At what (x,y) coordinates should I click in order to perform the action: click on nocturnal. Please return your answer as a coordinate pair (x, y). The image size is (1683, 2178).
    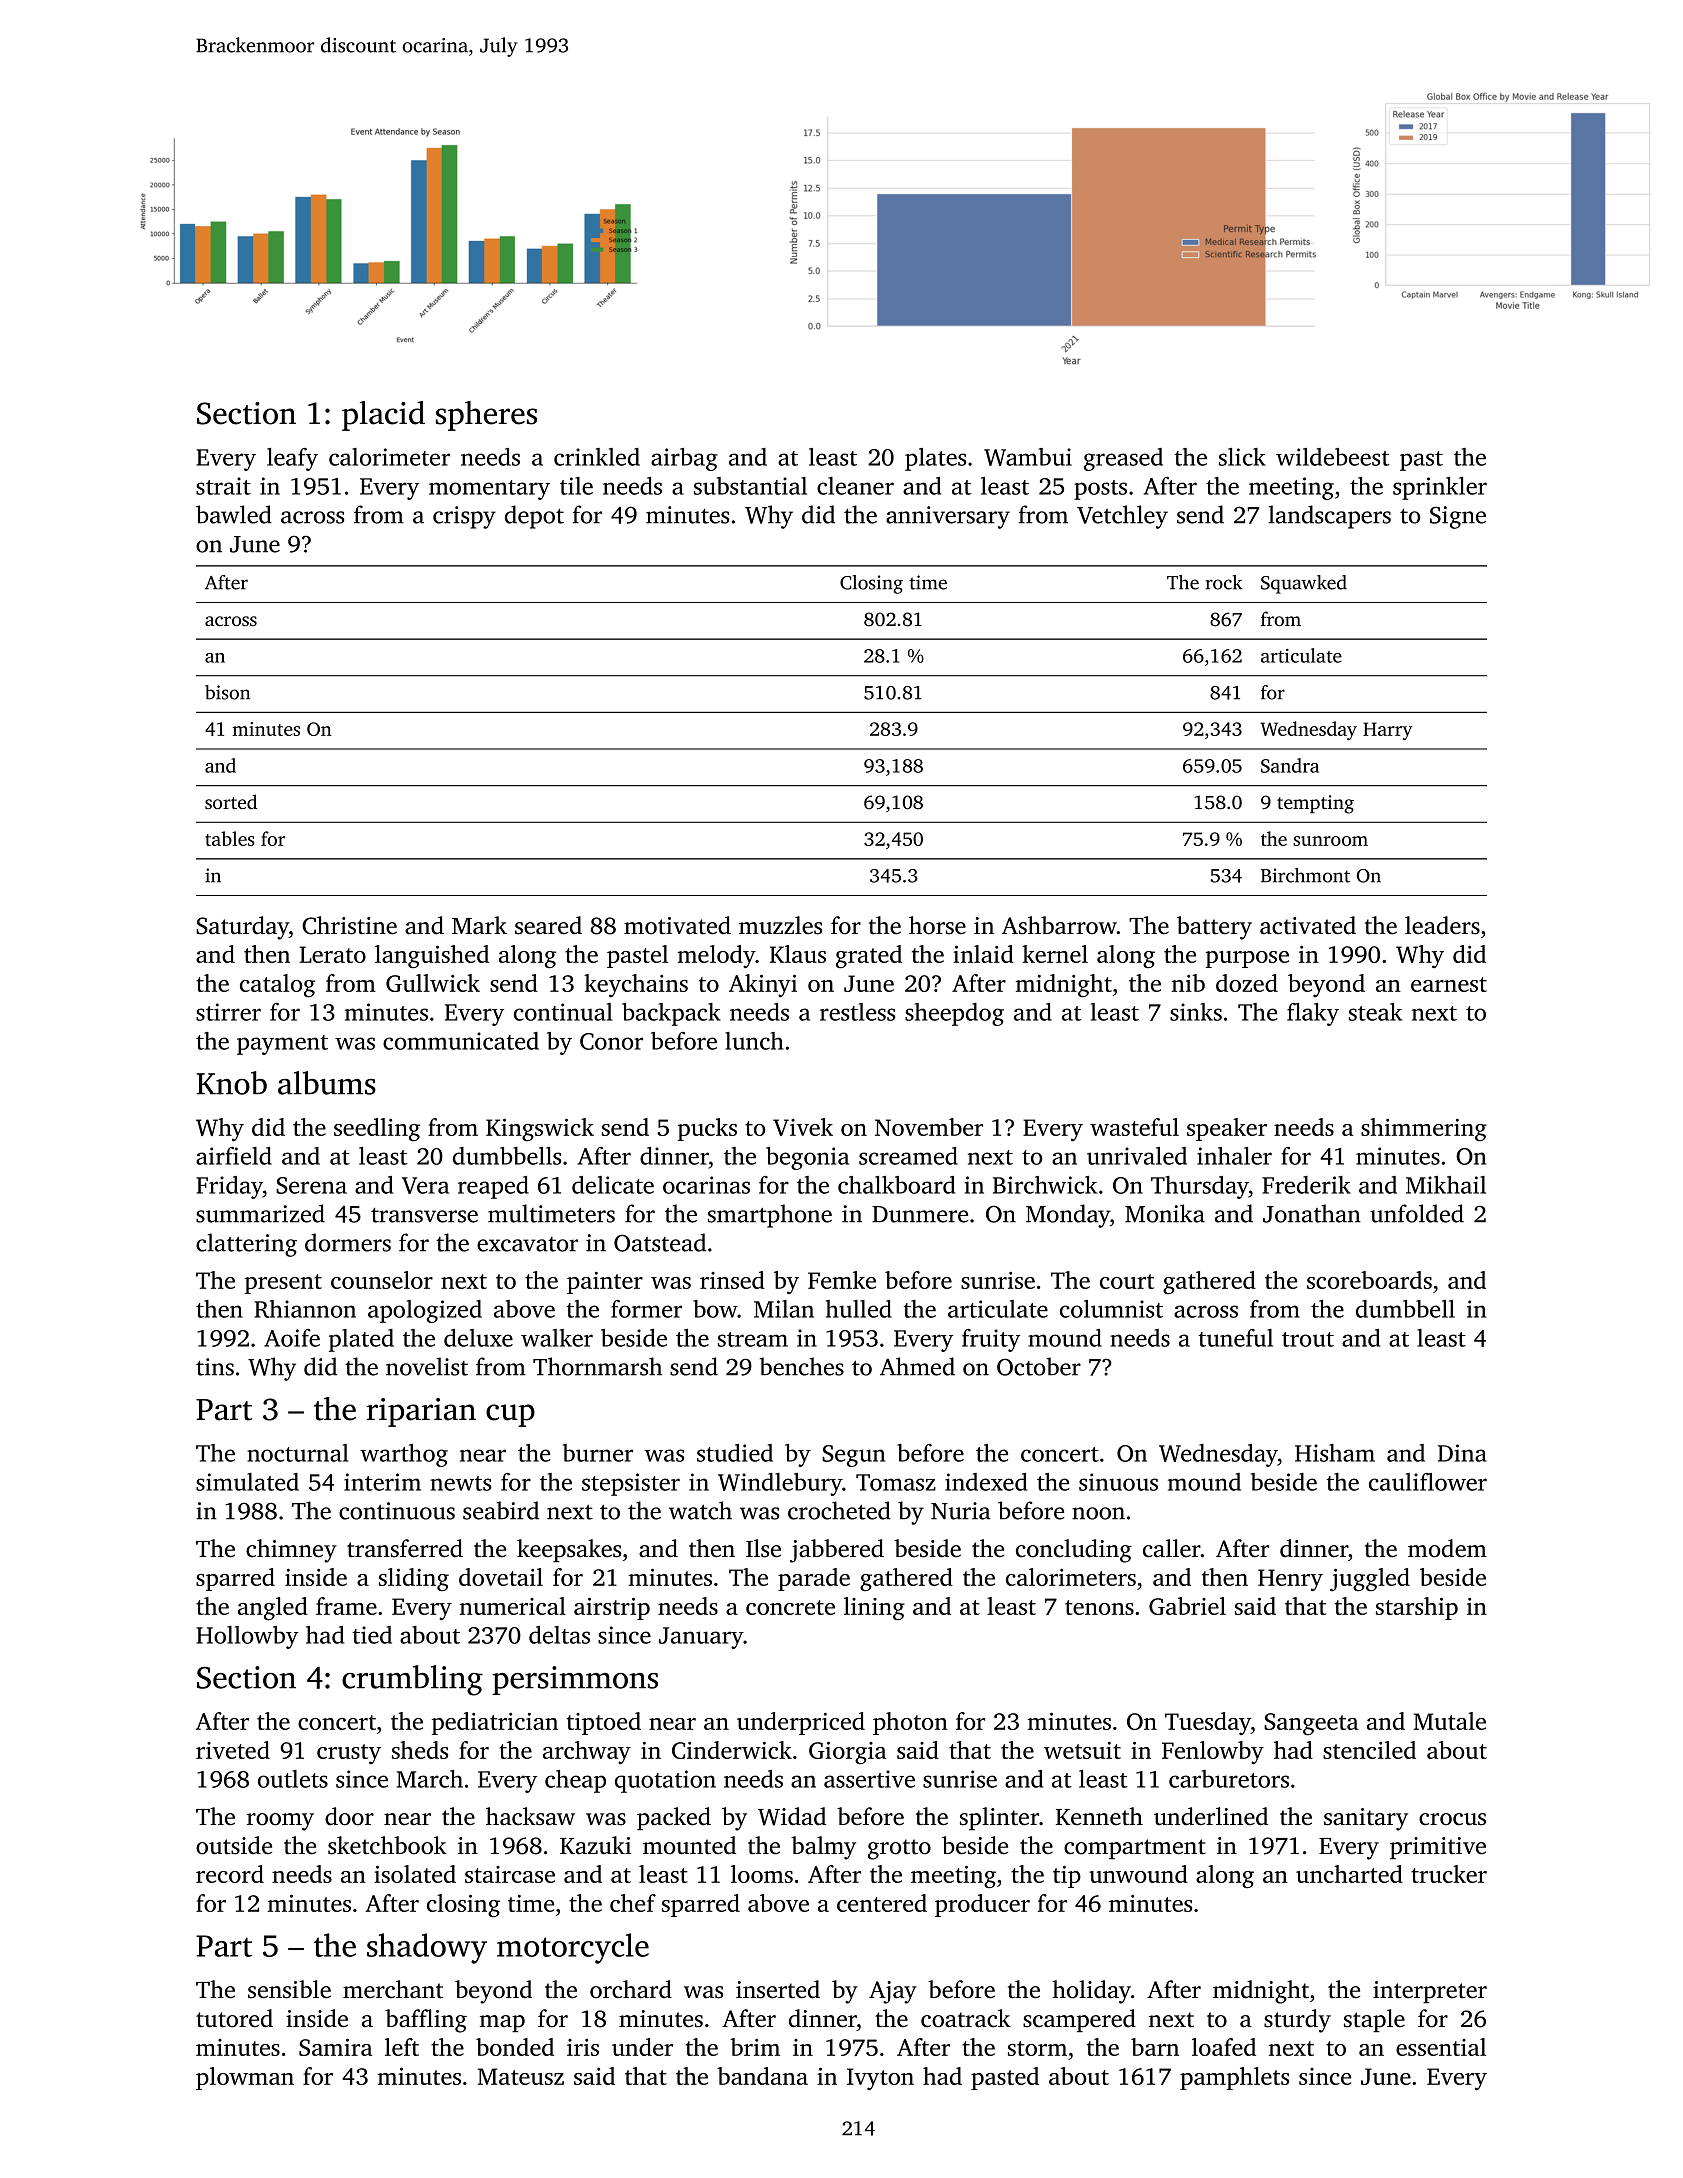
    Looking at the image, I should click on (297, 1453).
